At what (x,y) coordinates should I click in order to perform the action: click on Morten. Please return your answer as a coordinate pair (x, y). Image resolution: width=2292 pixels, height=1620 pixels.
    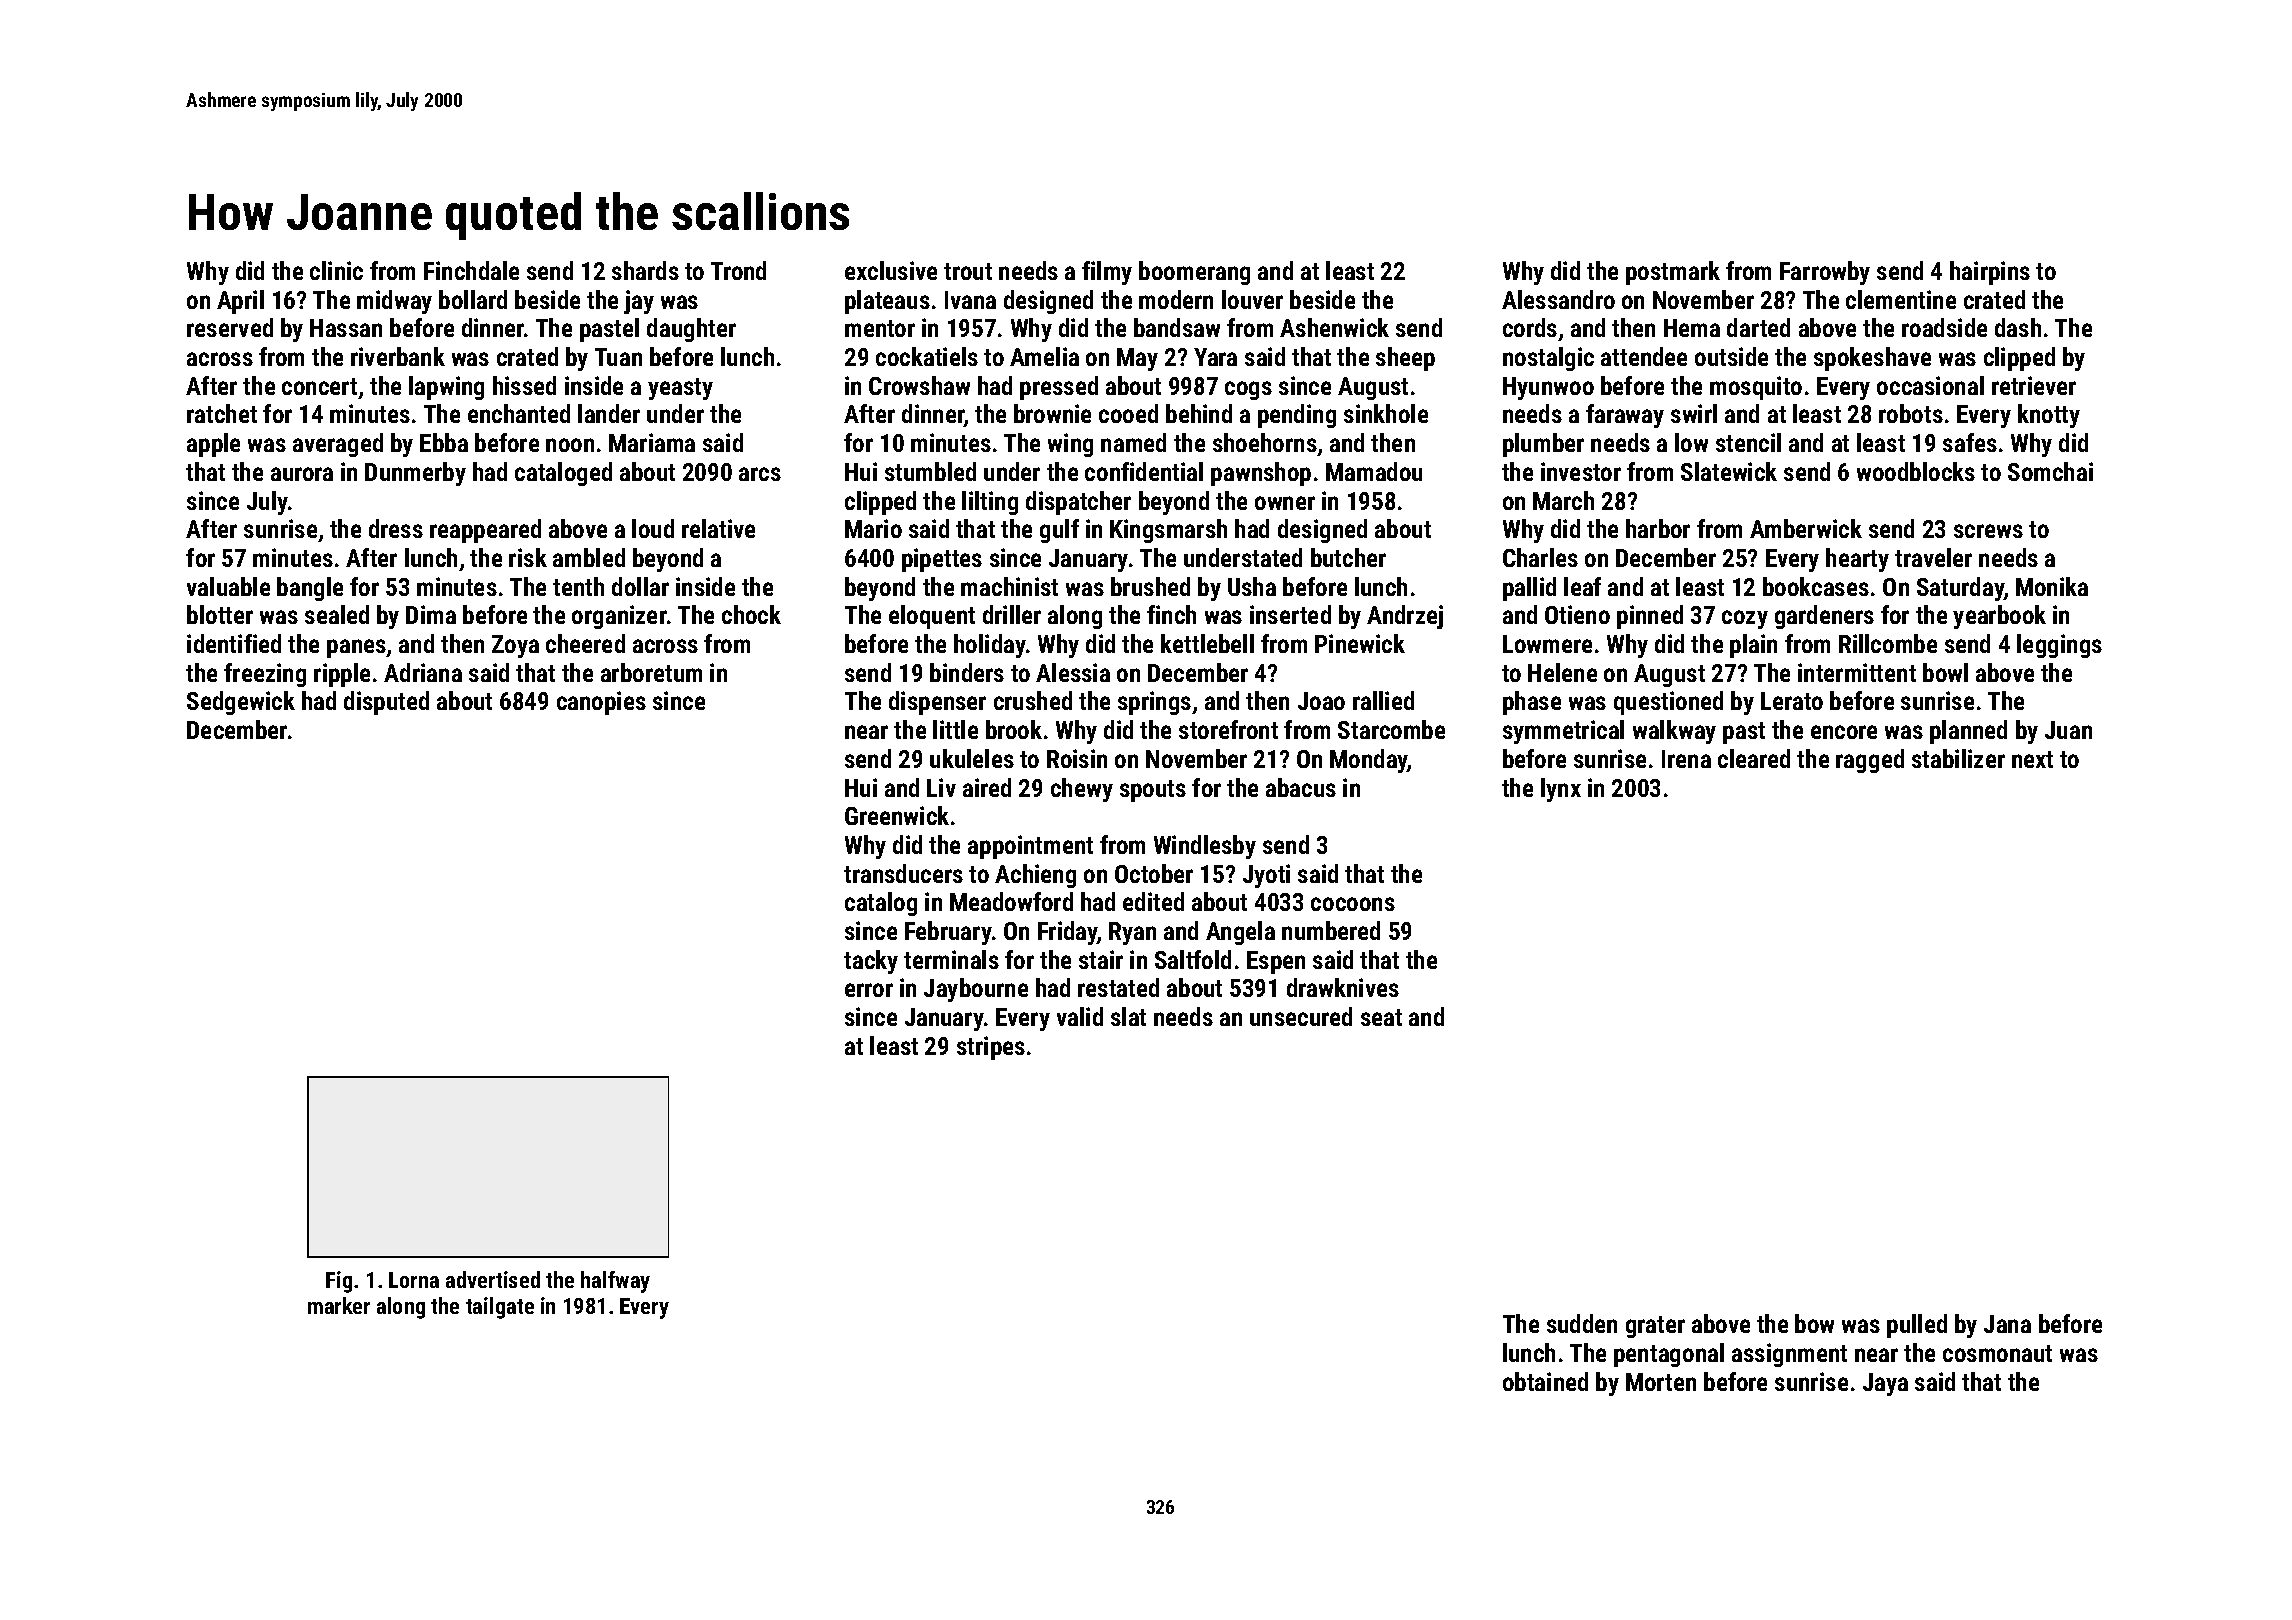
    Looking at the image, I should click on (1661, 1382).
